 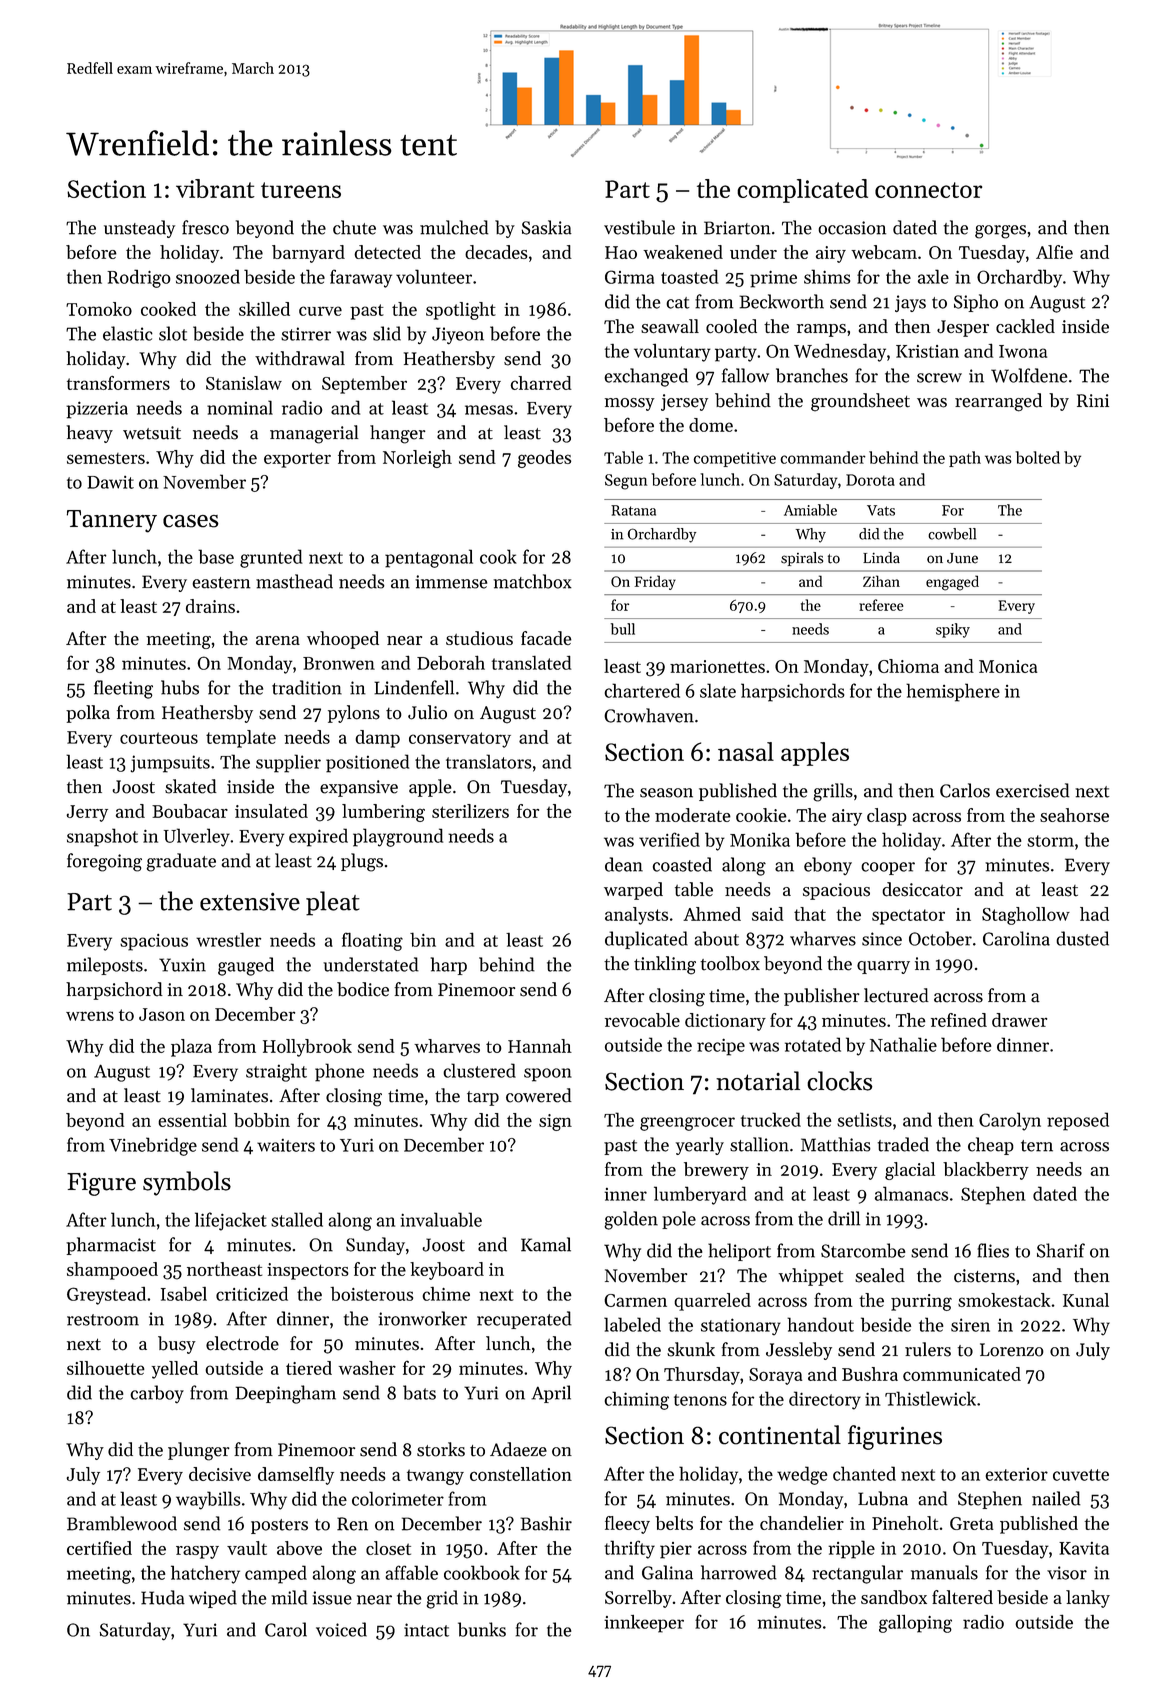 I want to click on Yuxin, so click(x=182, y=965).
